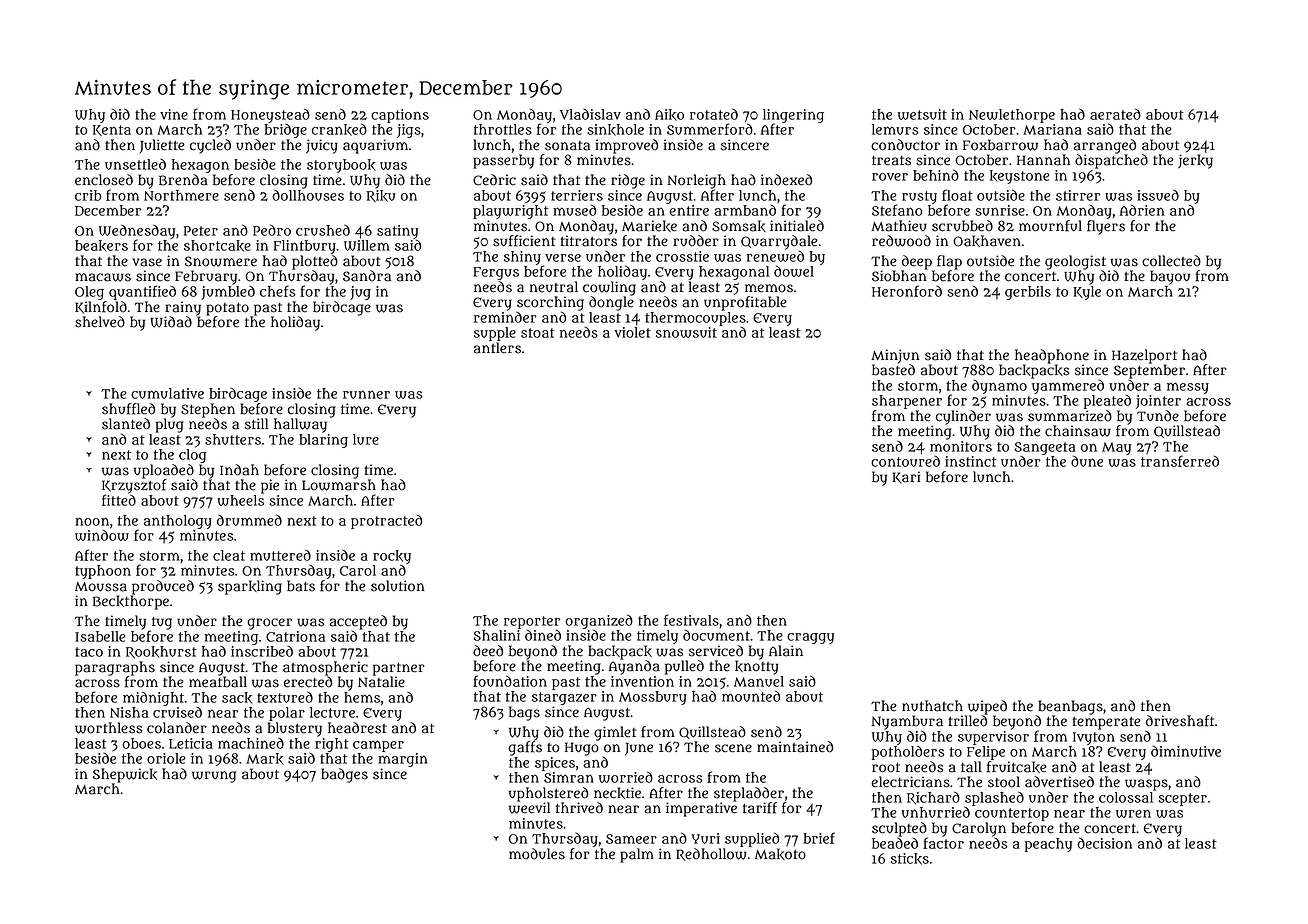 This screenshot has width=1308, height=924. I want to click on Isabelle, so click(100, 636).
